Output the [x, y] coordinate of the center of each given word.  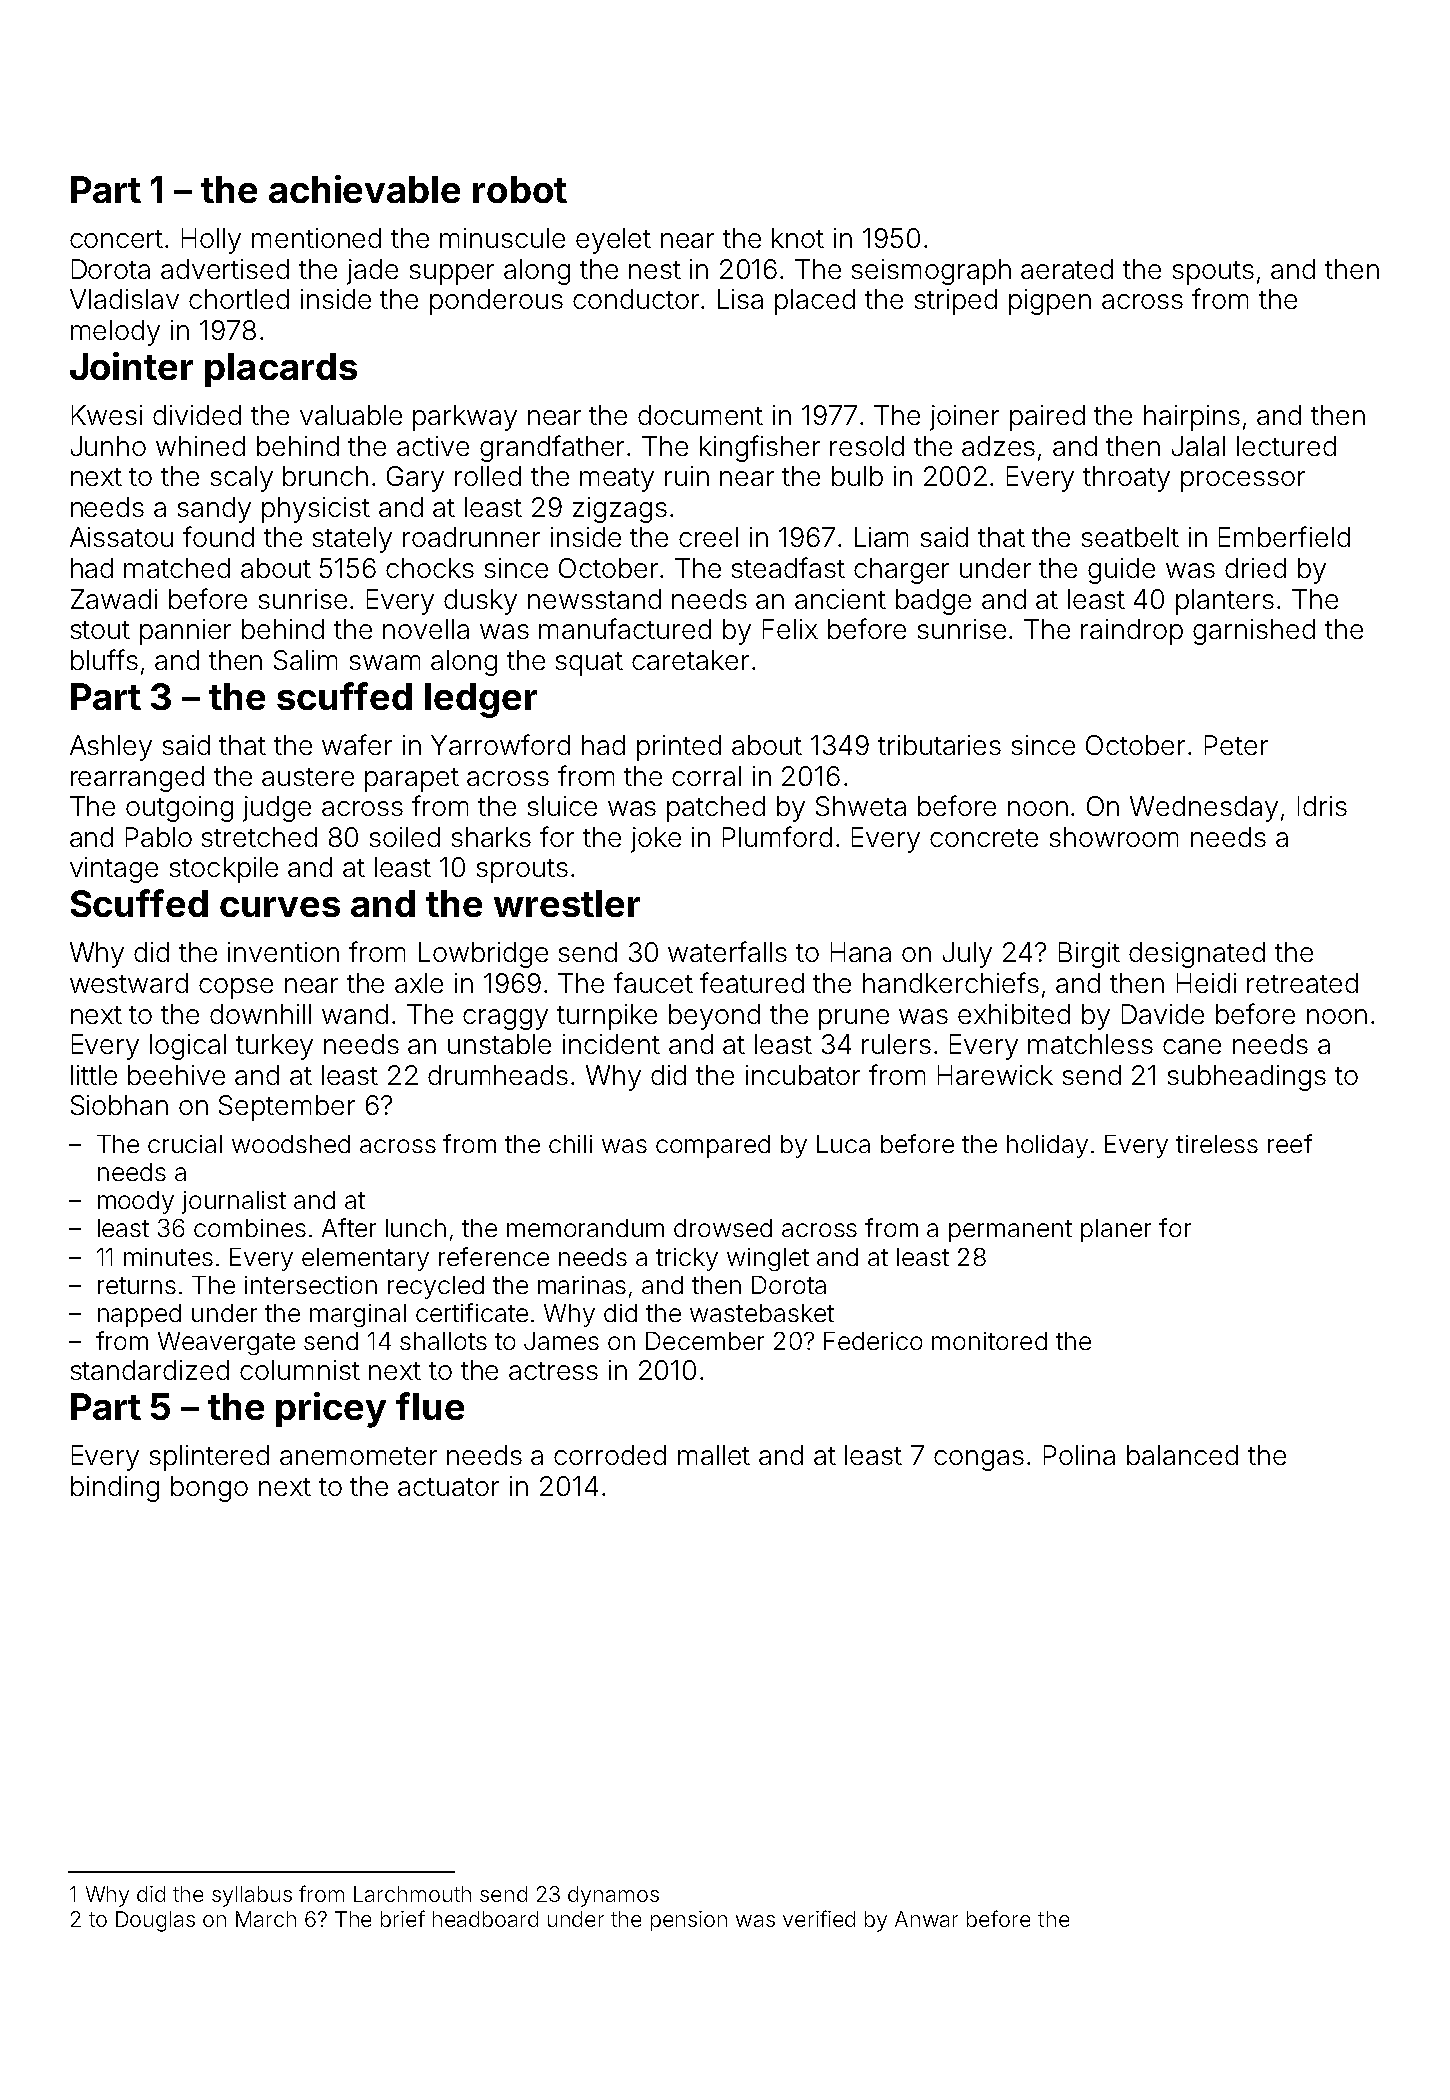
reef [1290, 1143]
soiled [405, 837]
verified [819, 1918]
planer [1116, 1230]
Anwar [926, 1919]
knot [798, 238]
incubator [803, 1075]
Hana [861, 952]
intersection [311, 1285]
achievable [364, 189]
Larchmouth [412, 1894]
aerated [1067, 269]
